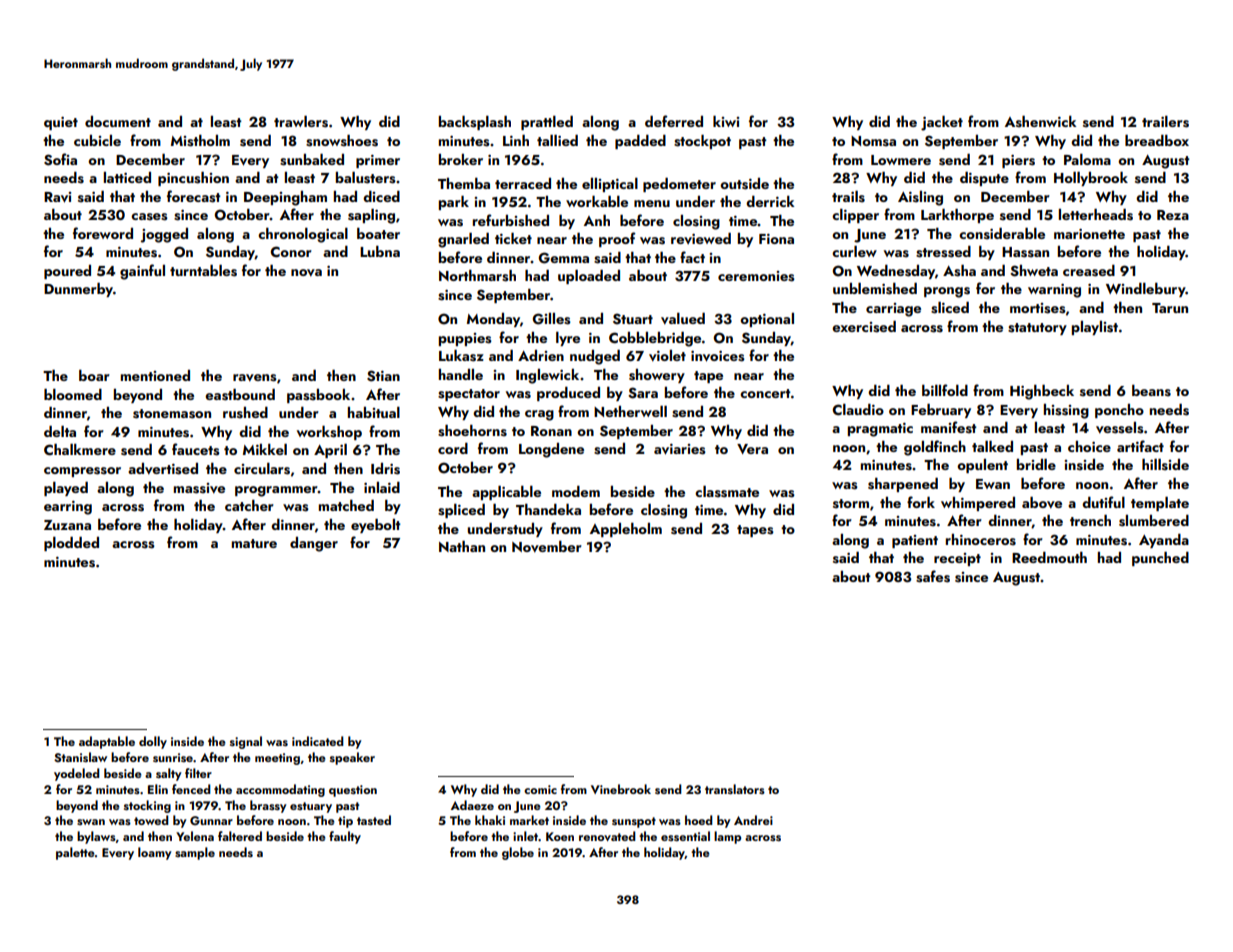 The width and height of the document is (1233, 952). What do you see at coordinates (727, 492) in the document?
I see `classmate` at bounding box center [727, 492].
